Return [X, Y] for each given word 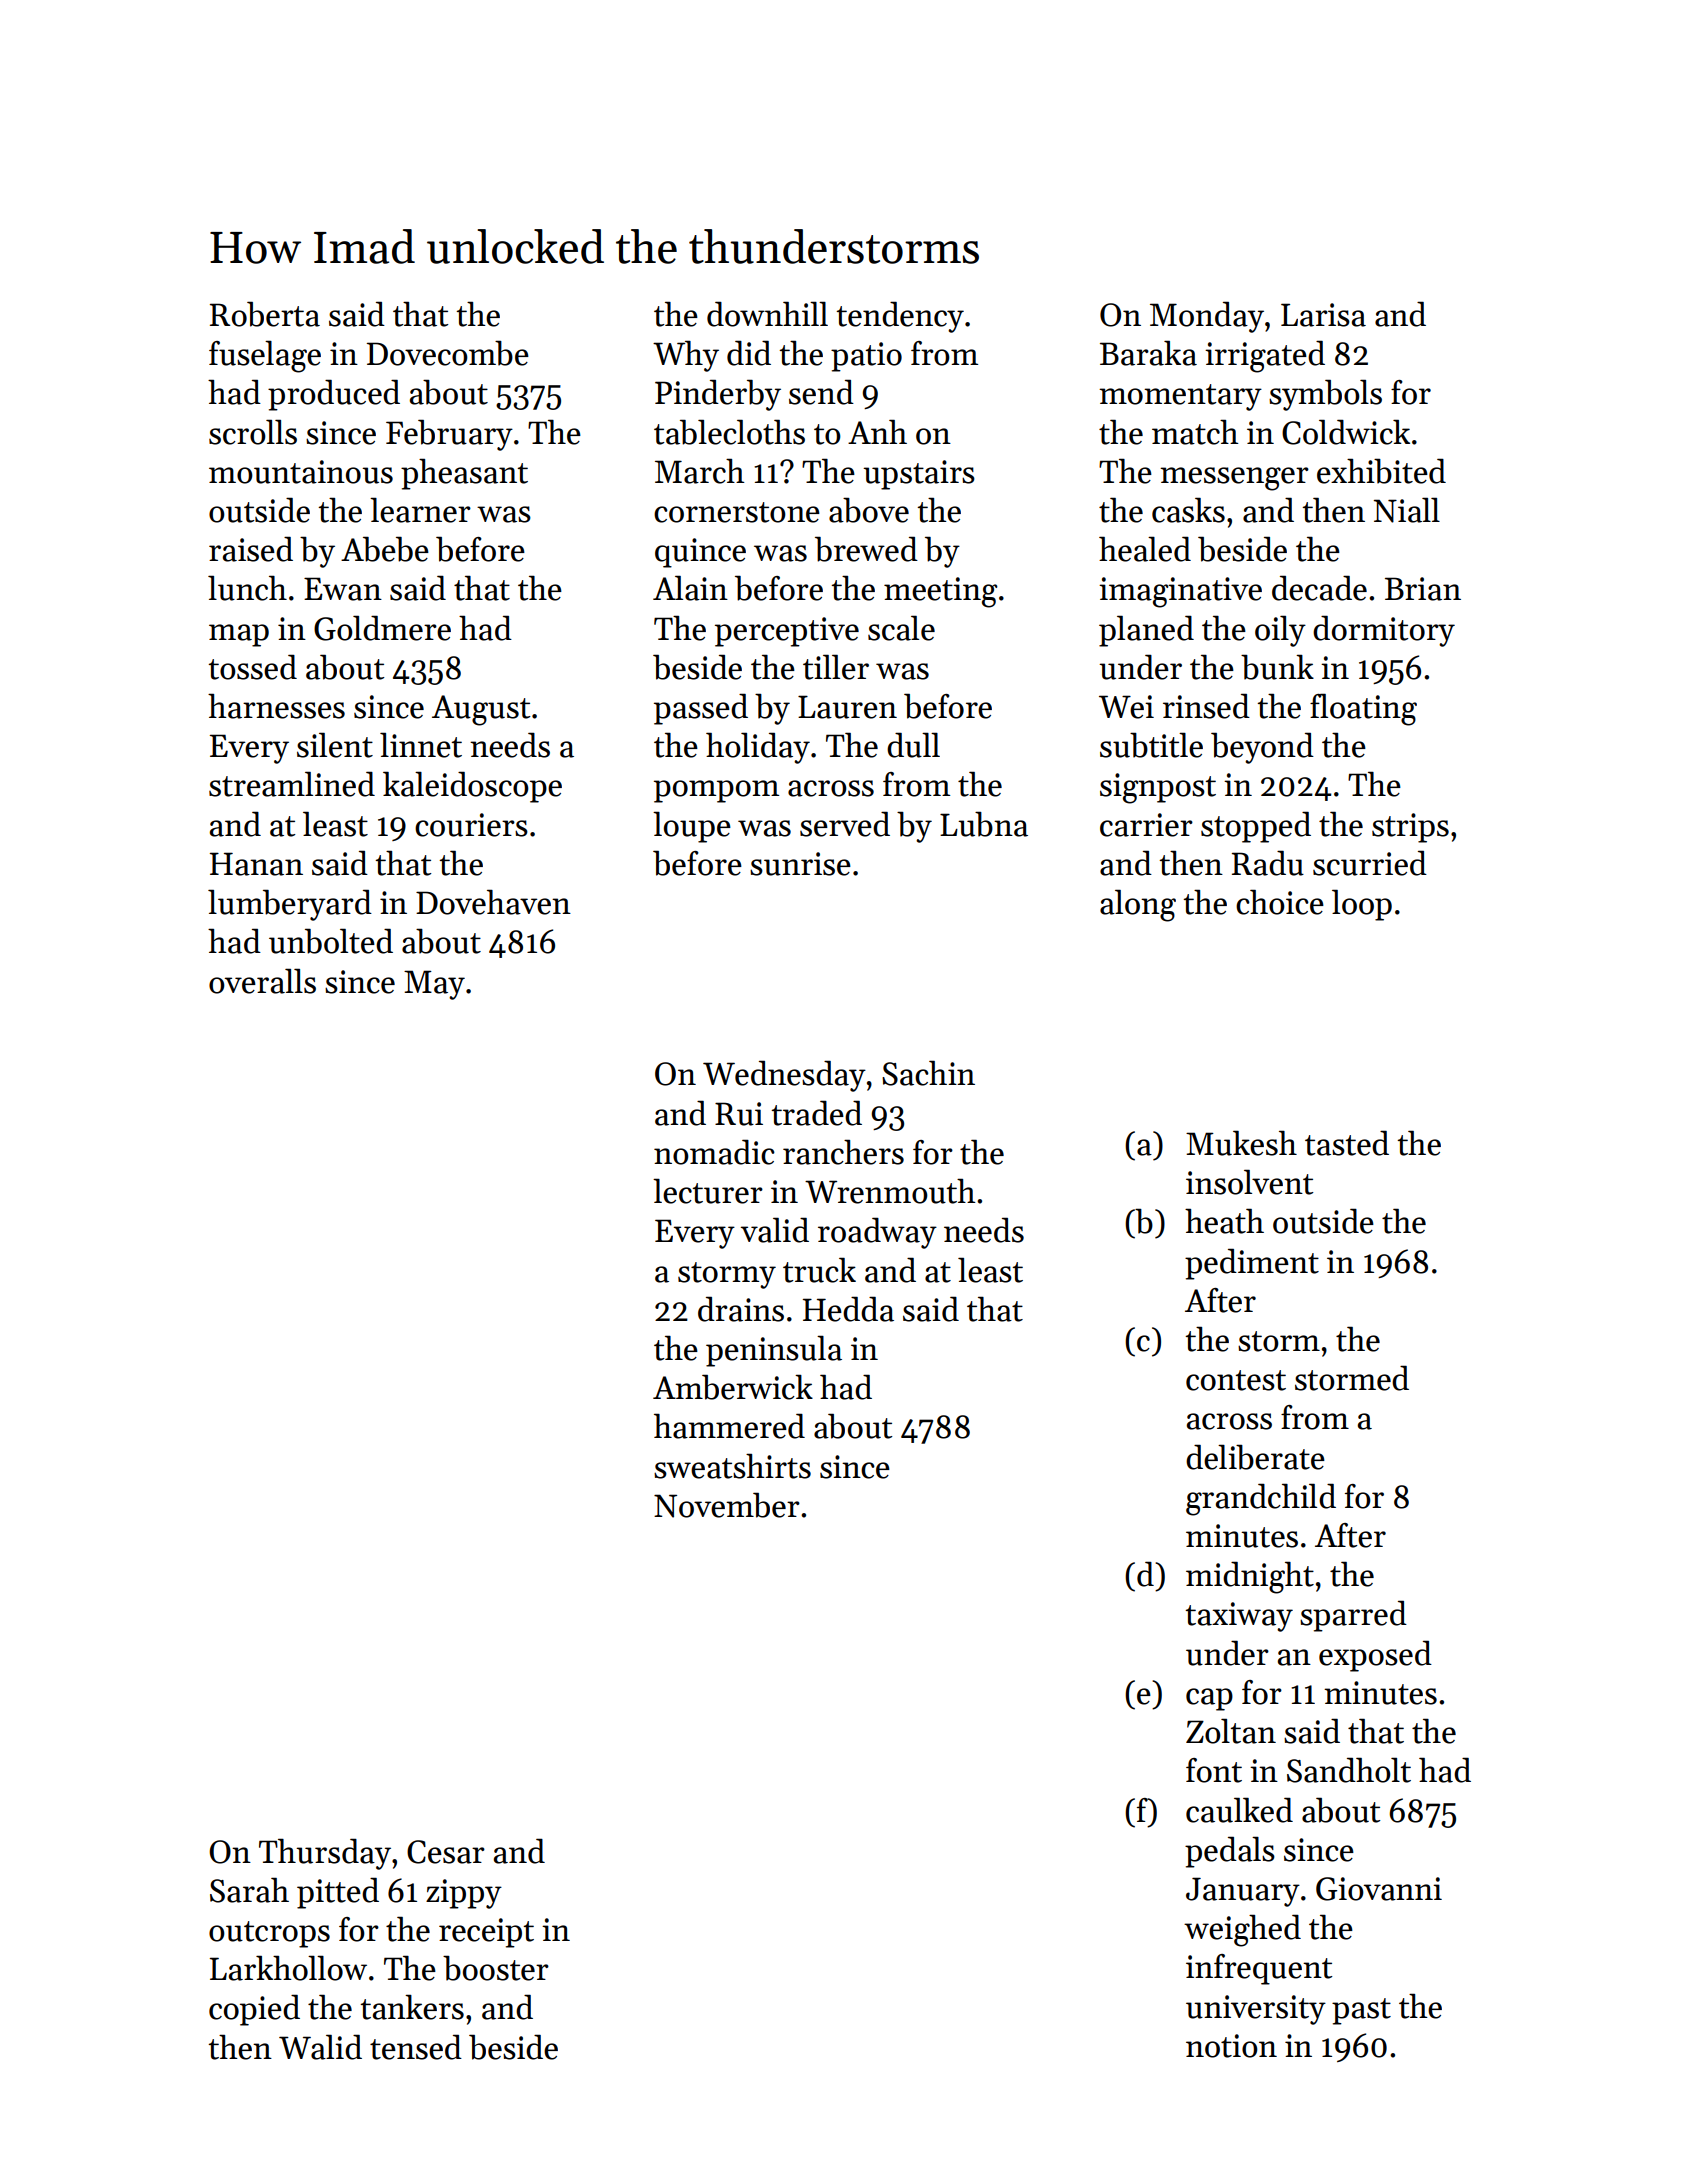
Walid [320, 2047]
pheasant [464, 474]
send [821, 392]
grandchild [1261, 1499]
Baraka [1148, 353]
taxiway [1239, 1617]
